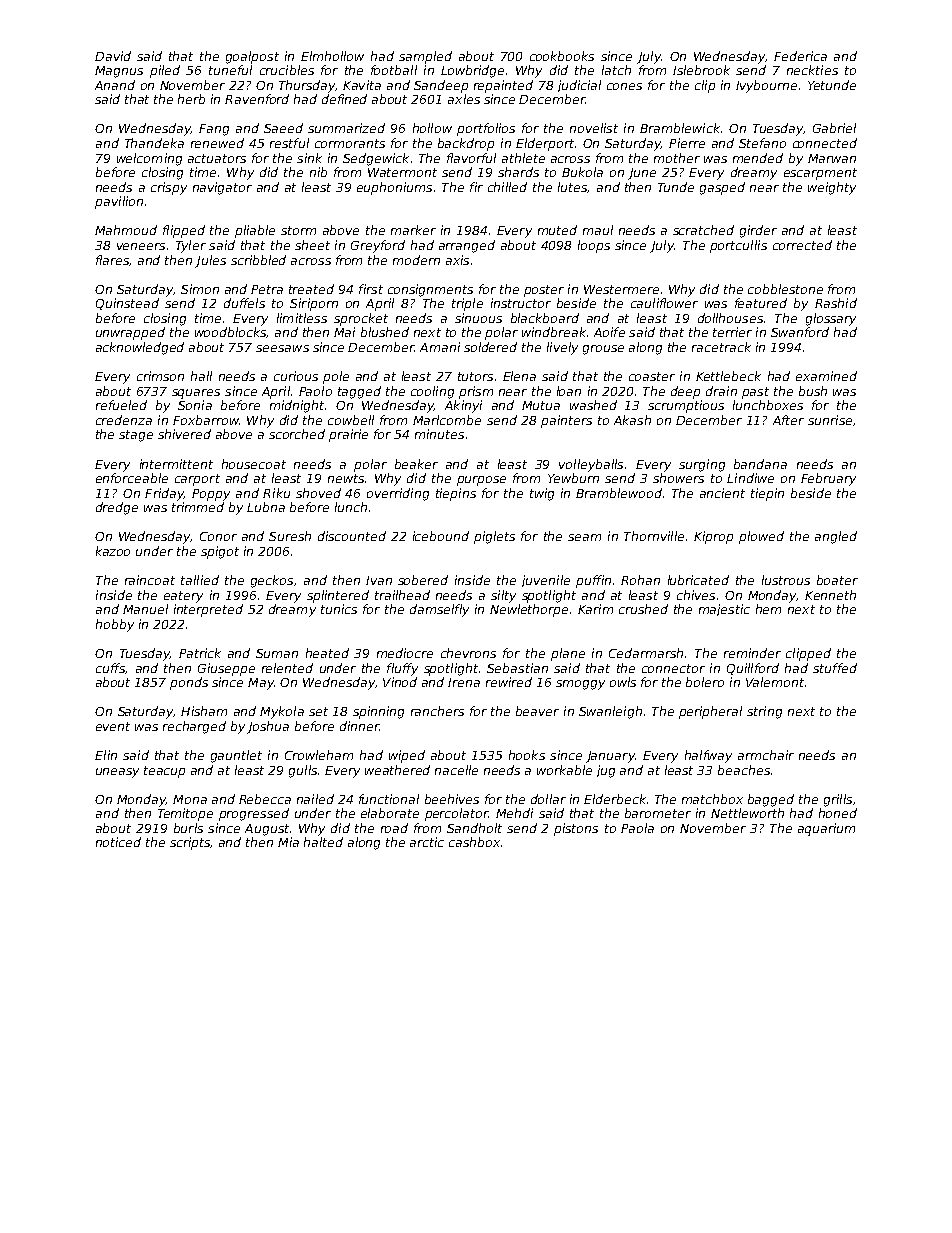 The width and height of the screenshot is (952, 1233). Describe the element at coordinates (230, 70) in the screenshot. I see `tuneful` at that location.
